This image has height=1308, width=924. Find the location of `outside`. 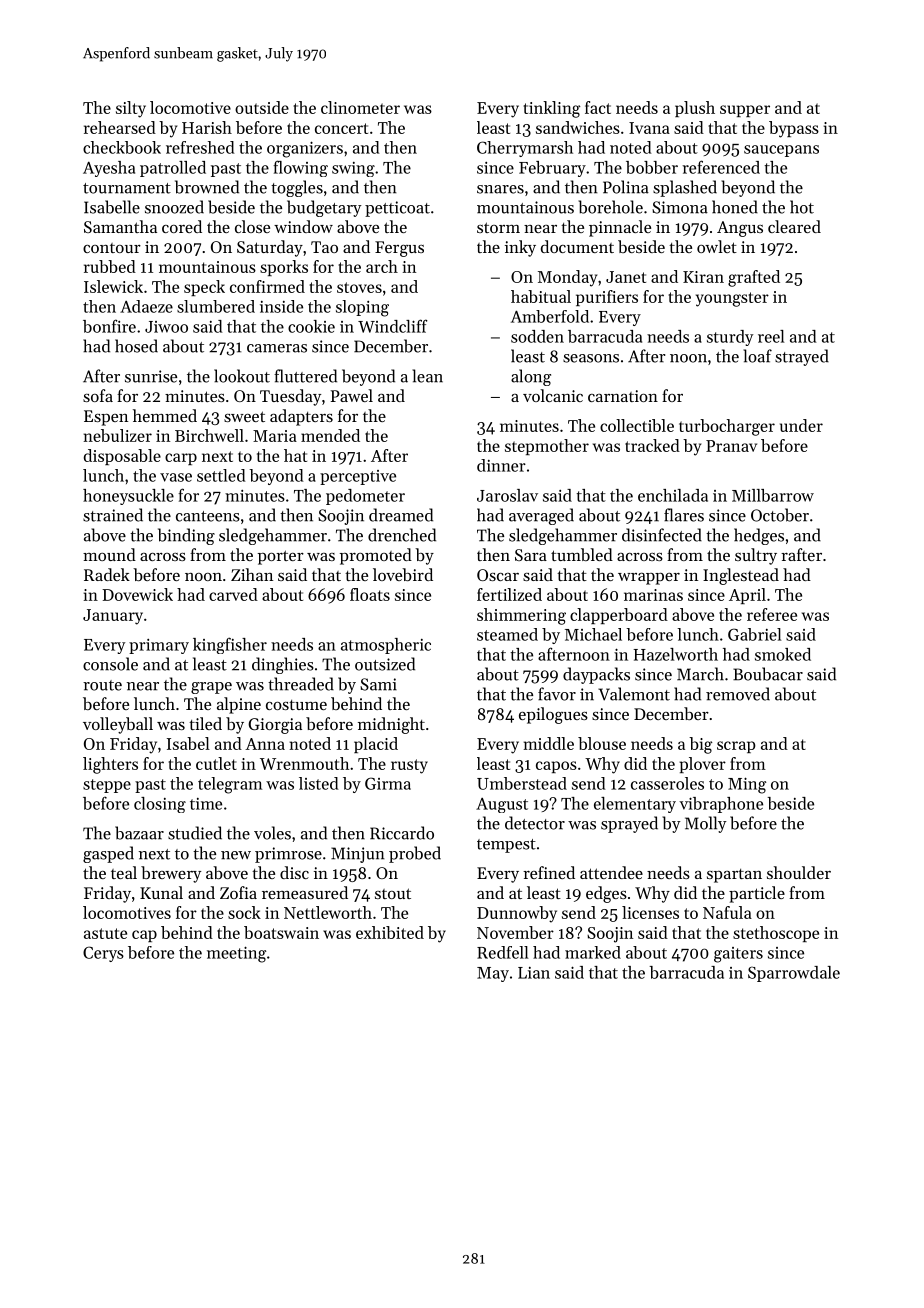

outside is located at coordinates (262, 107).
